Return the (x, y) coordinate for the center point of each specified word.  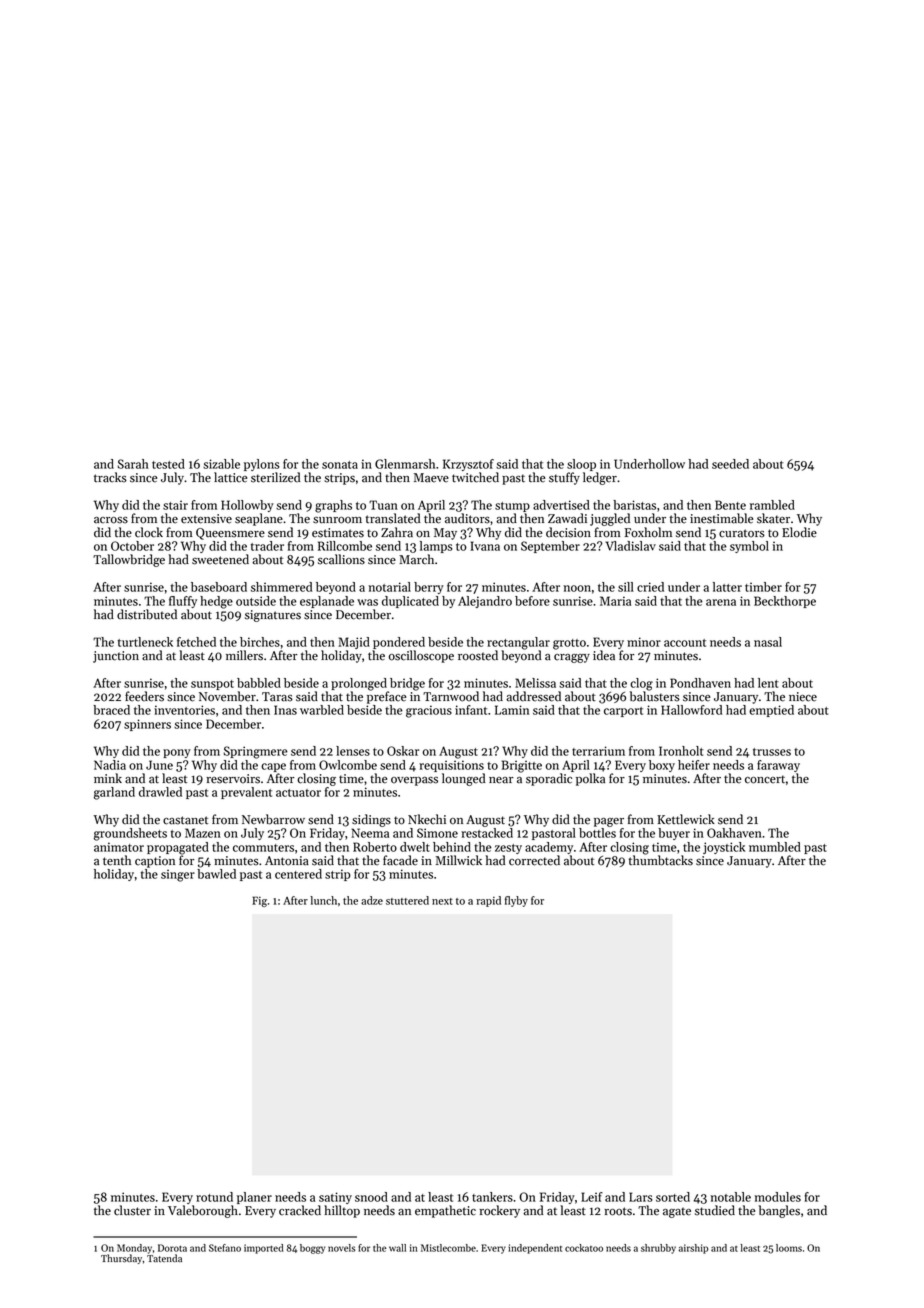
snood (371, 1197)
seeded (730, 464)
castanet (185, 820)
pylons (262, 465)
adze (372, 900)
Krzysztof (468, 465)
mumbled (775, 847)
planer (254, 1198)
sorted (673, 1197)
